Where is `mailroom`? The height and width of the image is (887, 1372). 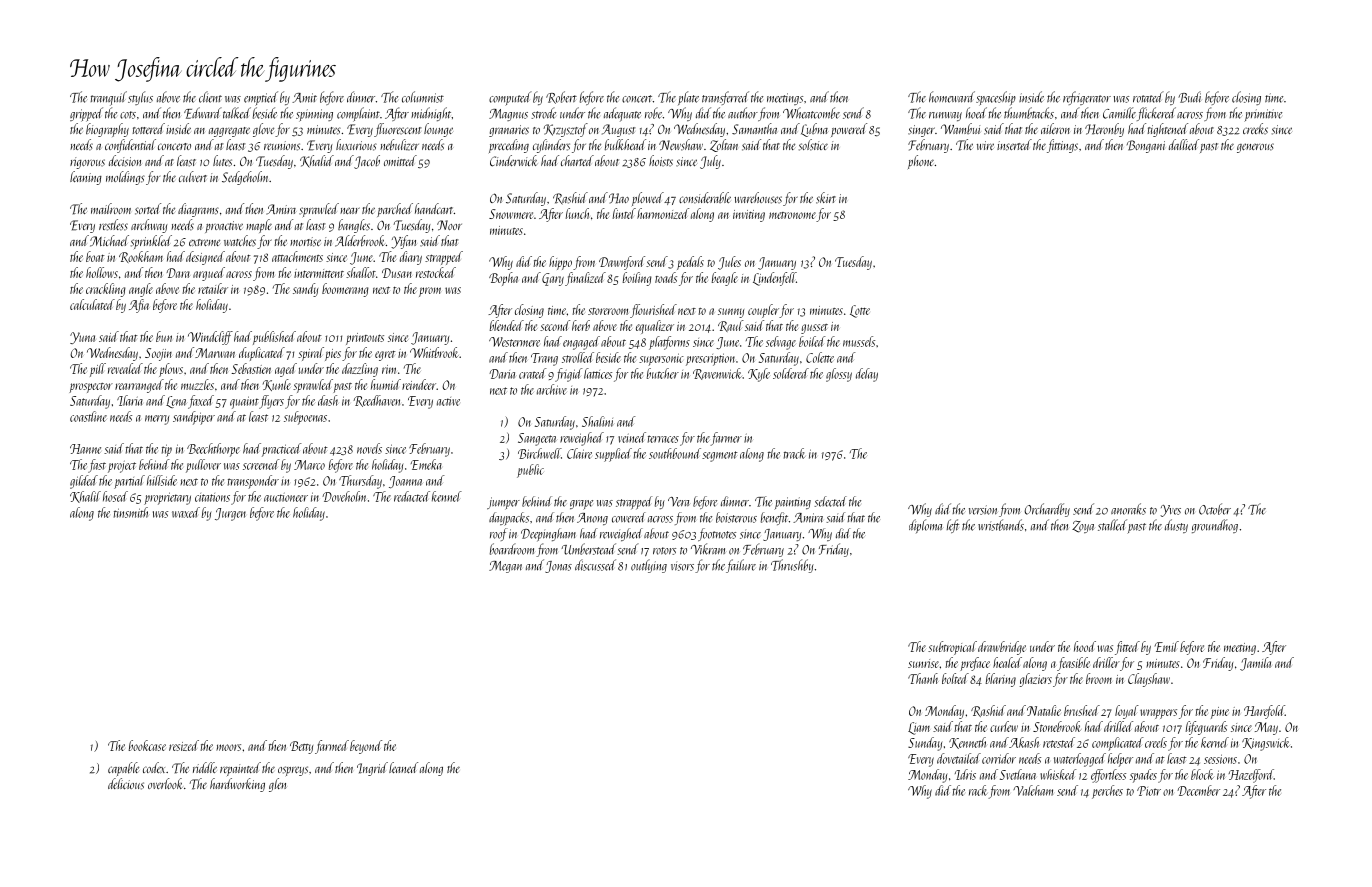
mailroom is located at coordinates (111, 208).
